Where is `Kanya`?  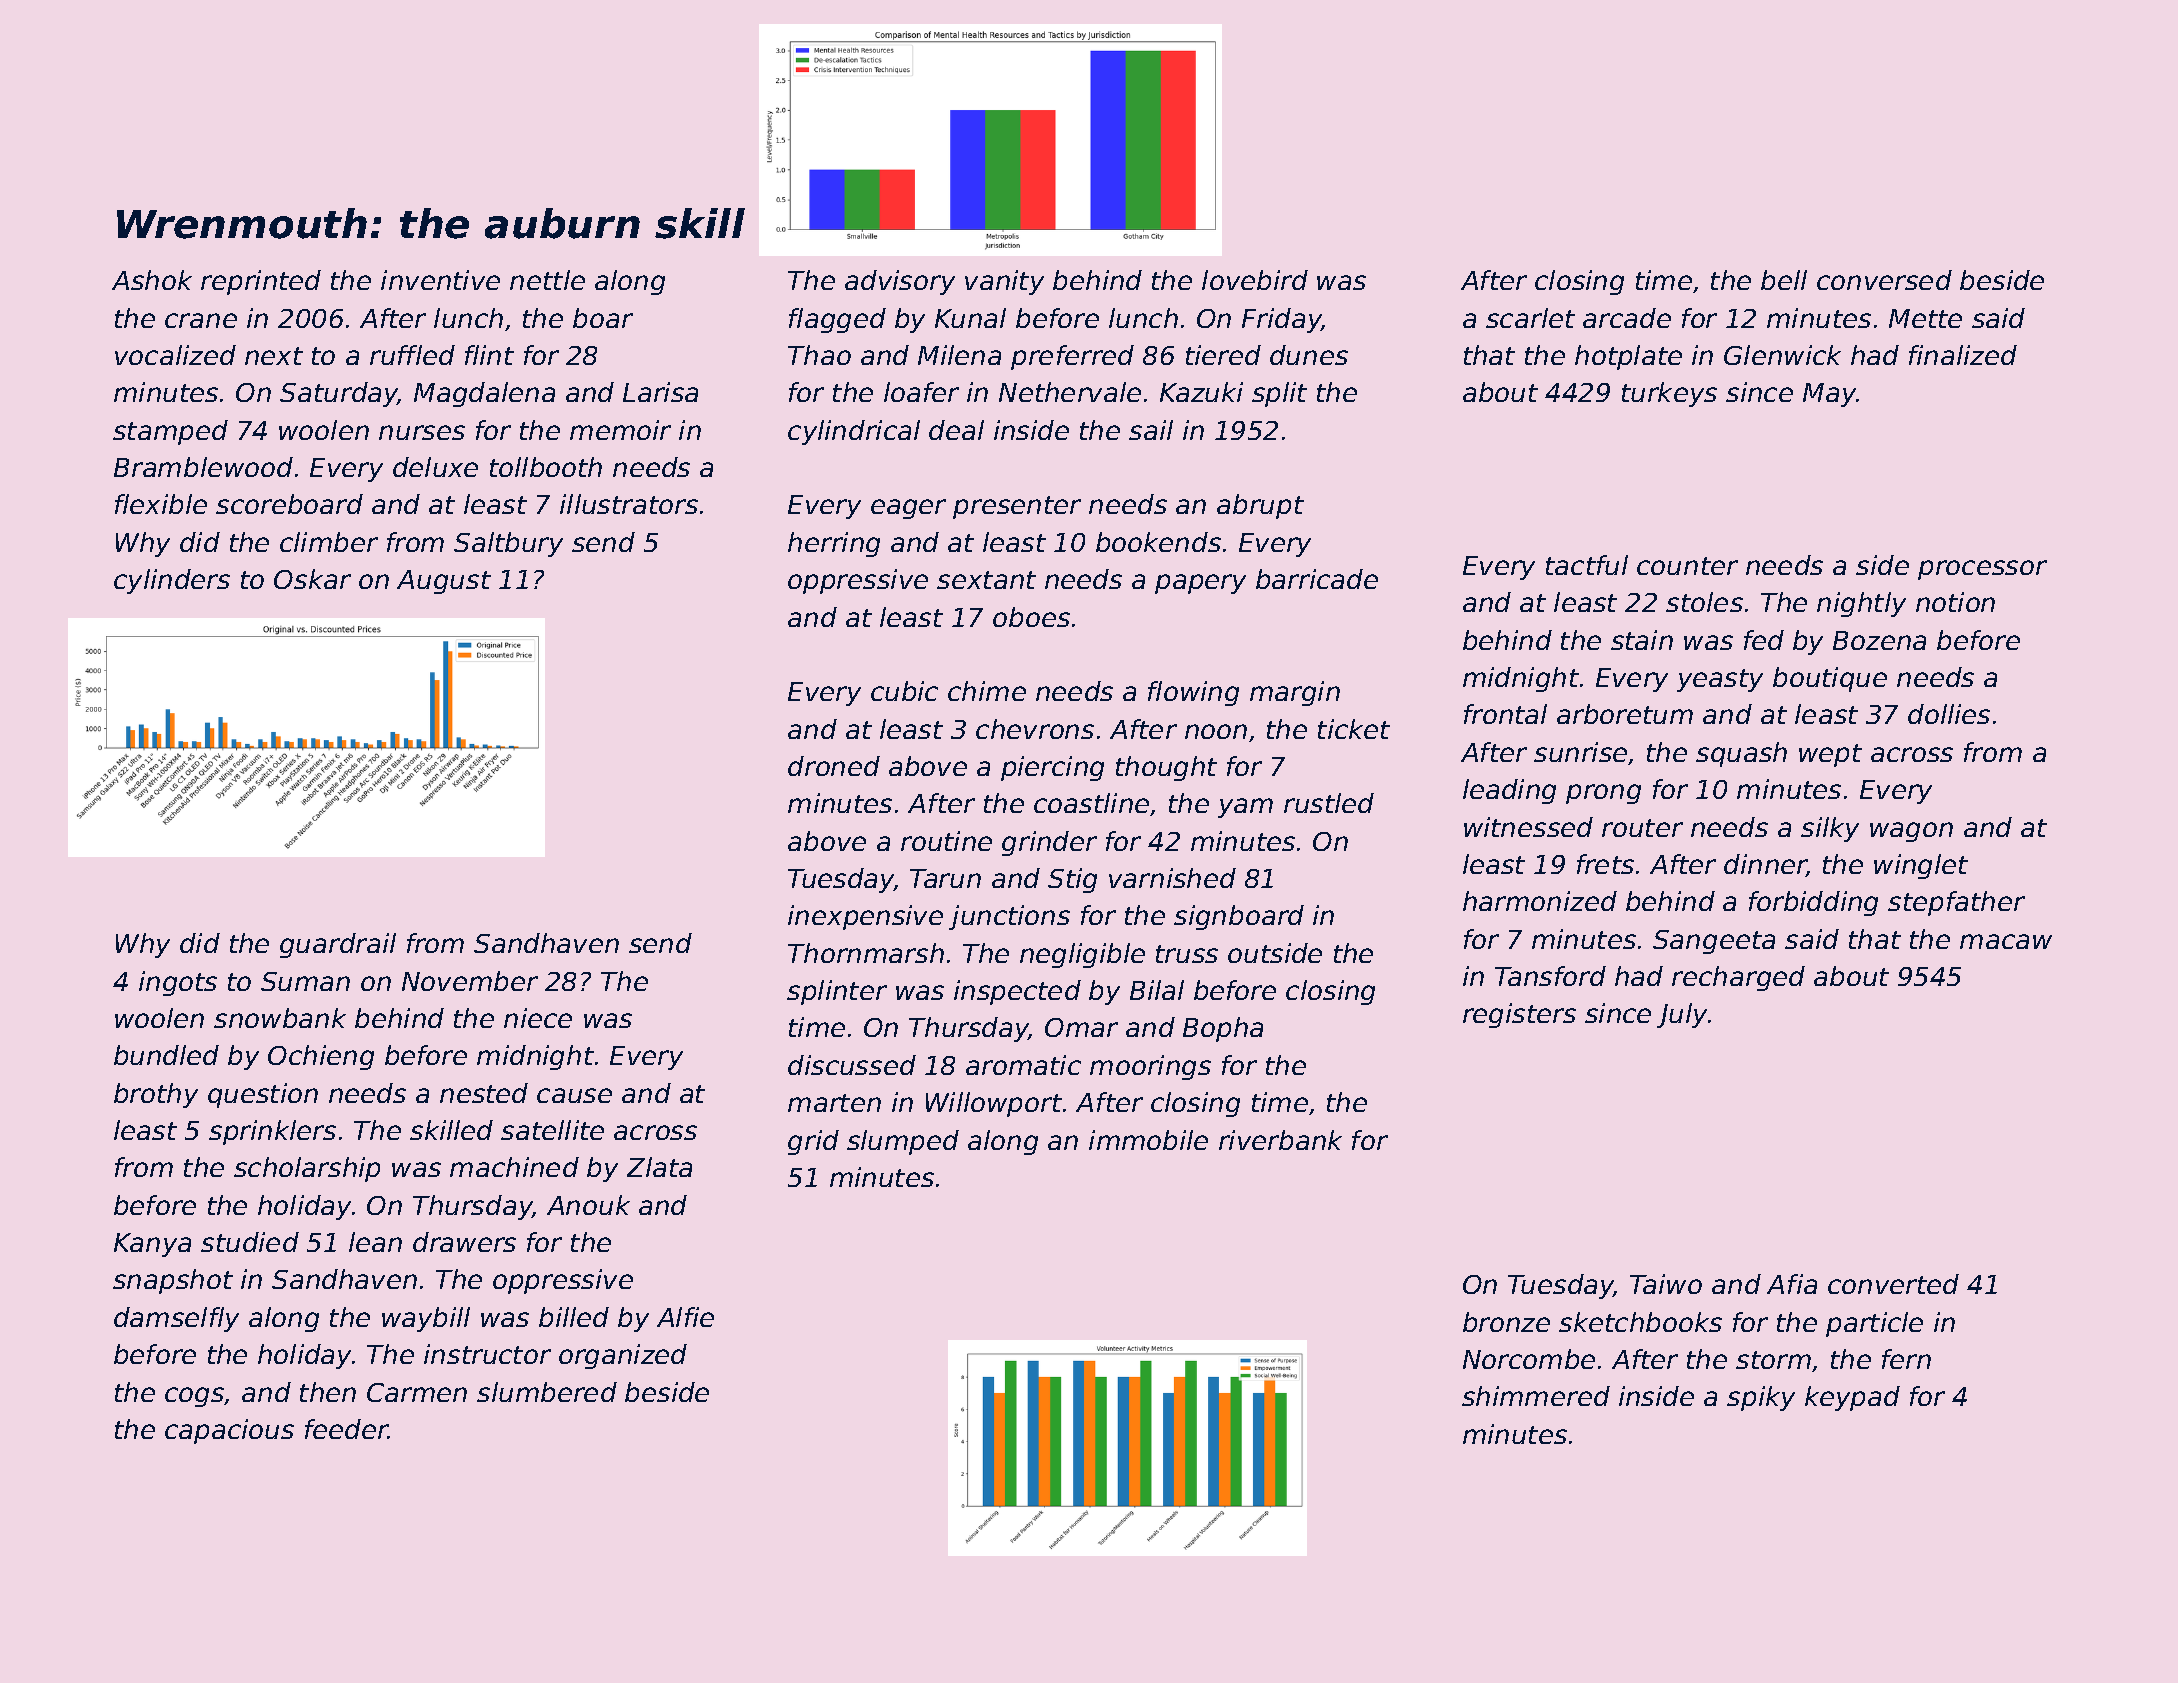
Kanya is located at coordinates (152, 1245).
